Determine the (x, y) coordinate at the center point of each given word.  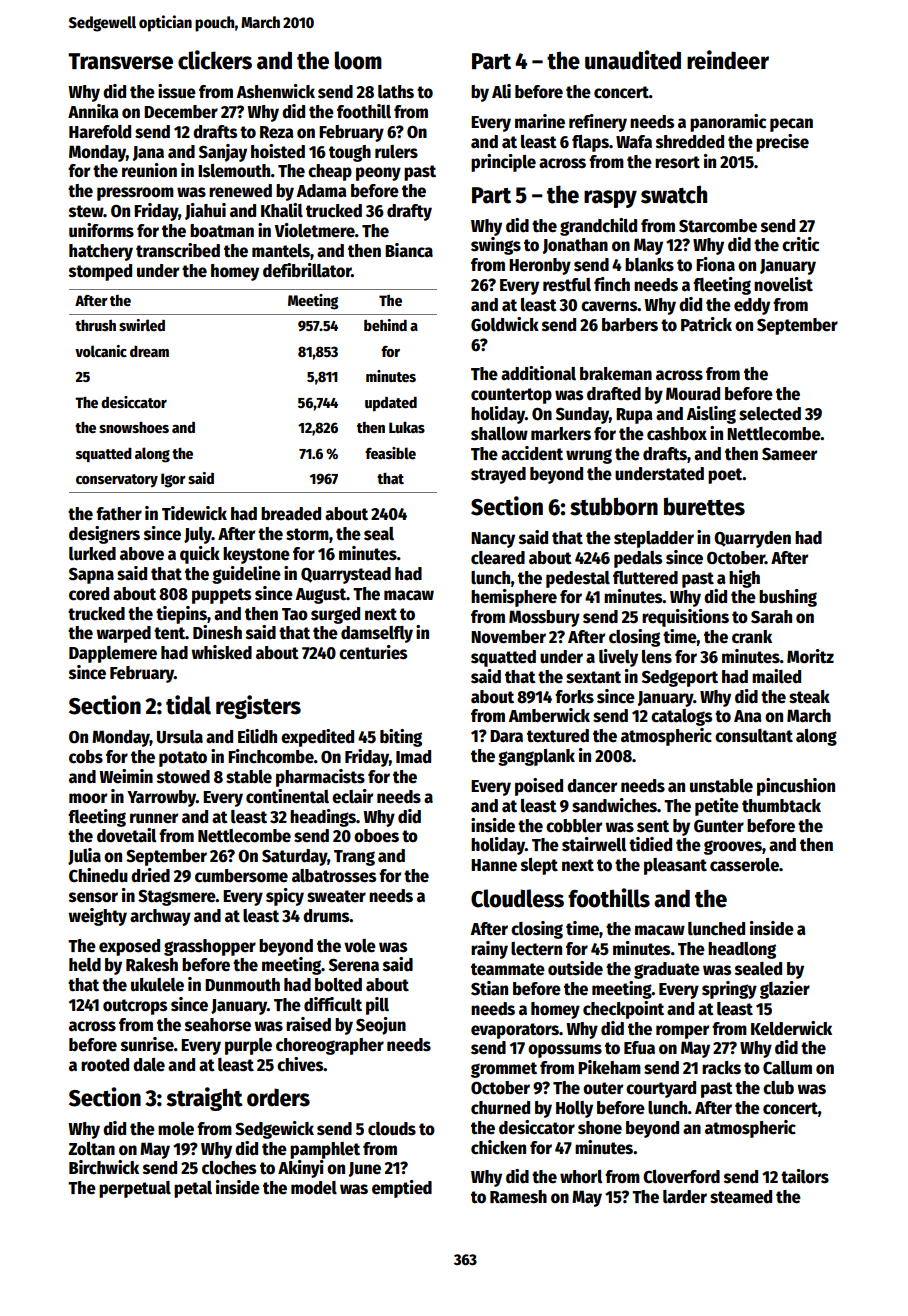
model (314, 1188)
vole (360, 946)
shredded (690, 142)
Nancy (493, 540)
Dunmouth (242, 985)
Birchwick (104, 1167)
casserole (744, 865)
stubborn (614, 506)
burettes (704, 506)
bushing (788, 598)
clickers (215, 60)
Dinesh (217, 632)
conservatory (117, 480)
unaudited (633, 60)
